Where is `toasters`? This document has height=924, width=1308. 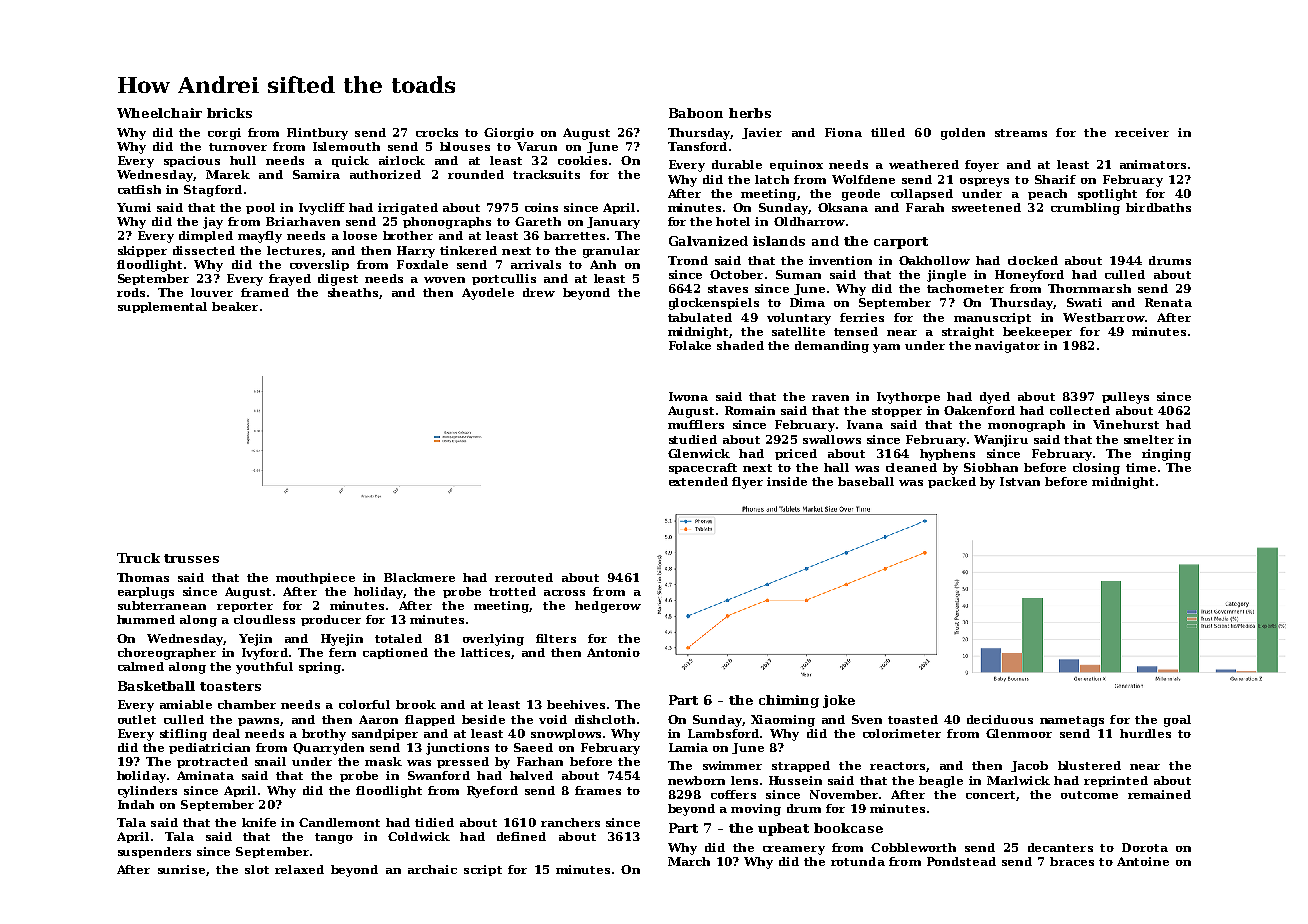
toasters is located at coordinates (230, 686).
